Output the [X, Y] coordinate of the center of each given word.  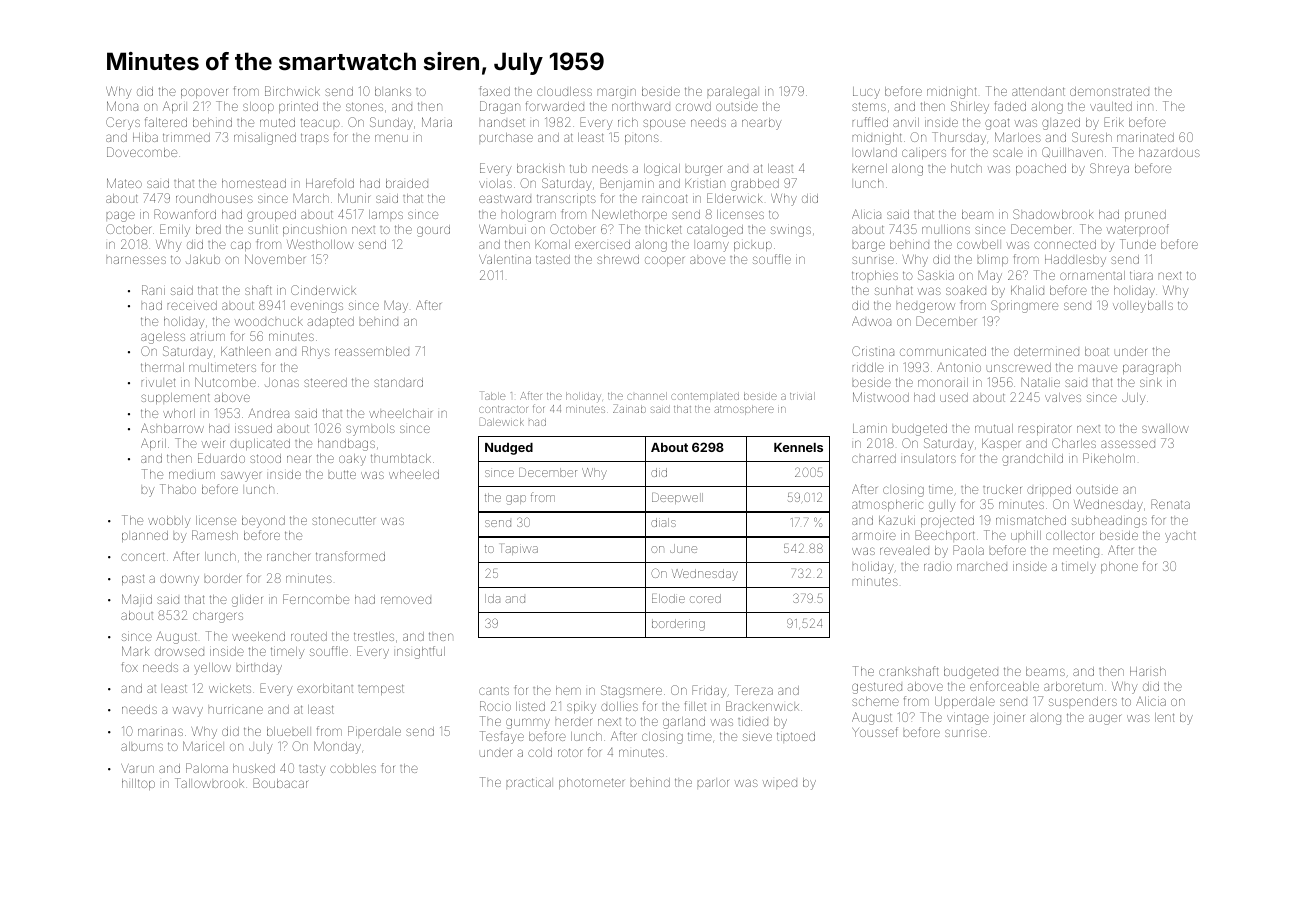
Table [493, 395]
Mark [136, 651]
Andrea [268, 413]
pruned [1145, 215]
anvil [906, 122]
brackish [540, 168]
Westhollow [320, 244]
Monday [337, 747]
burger [704, 170]
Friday [709, 691]
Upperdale [965, 702]
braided [407, 183]
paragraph [1152, 369]
